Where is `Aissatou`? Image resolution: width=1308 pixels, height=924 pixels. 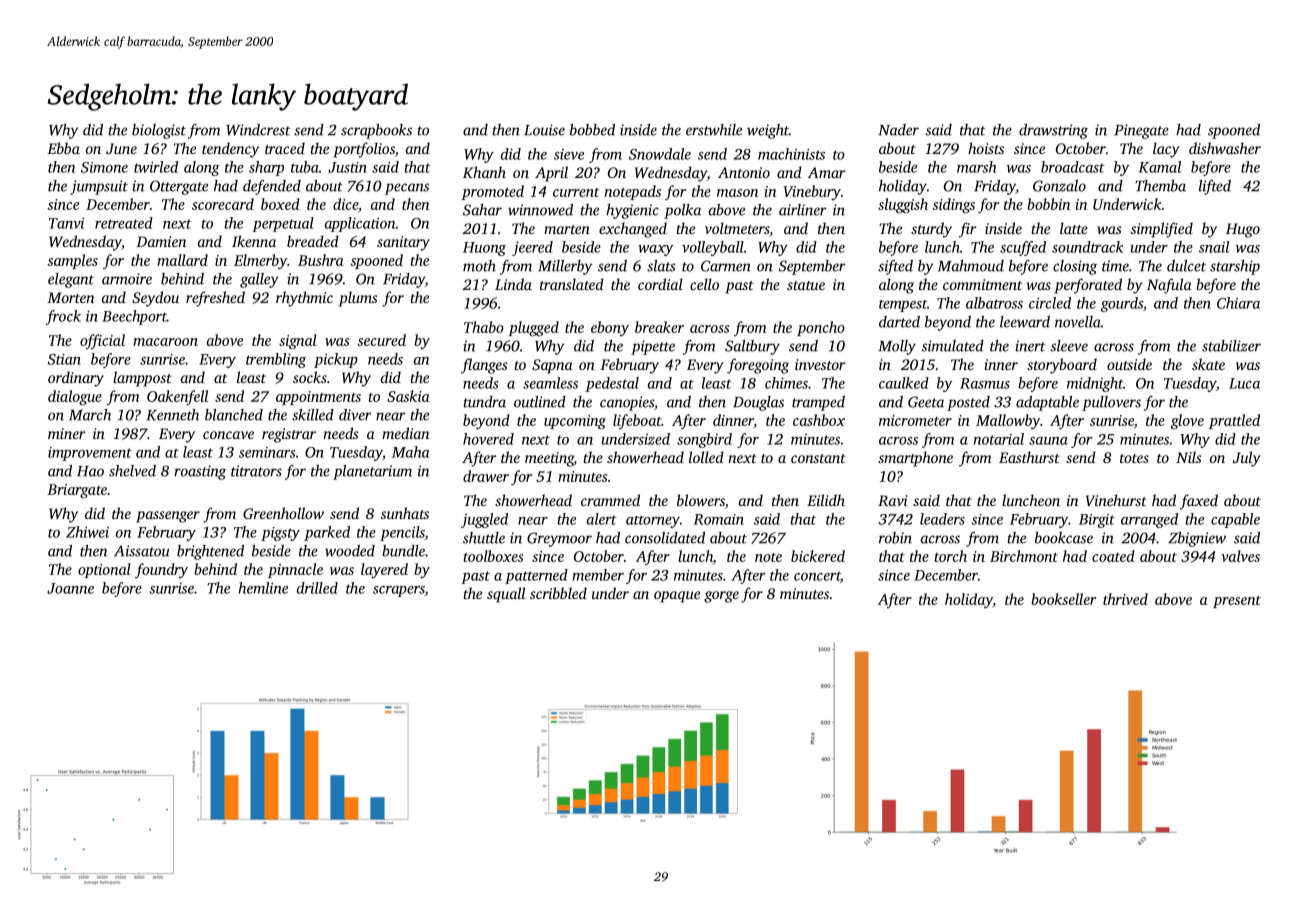
Aissatou is located at coordinates (142, 551).
